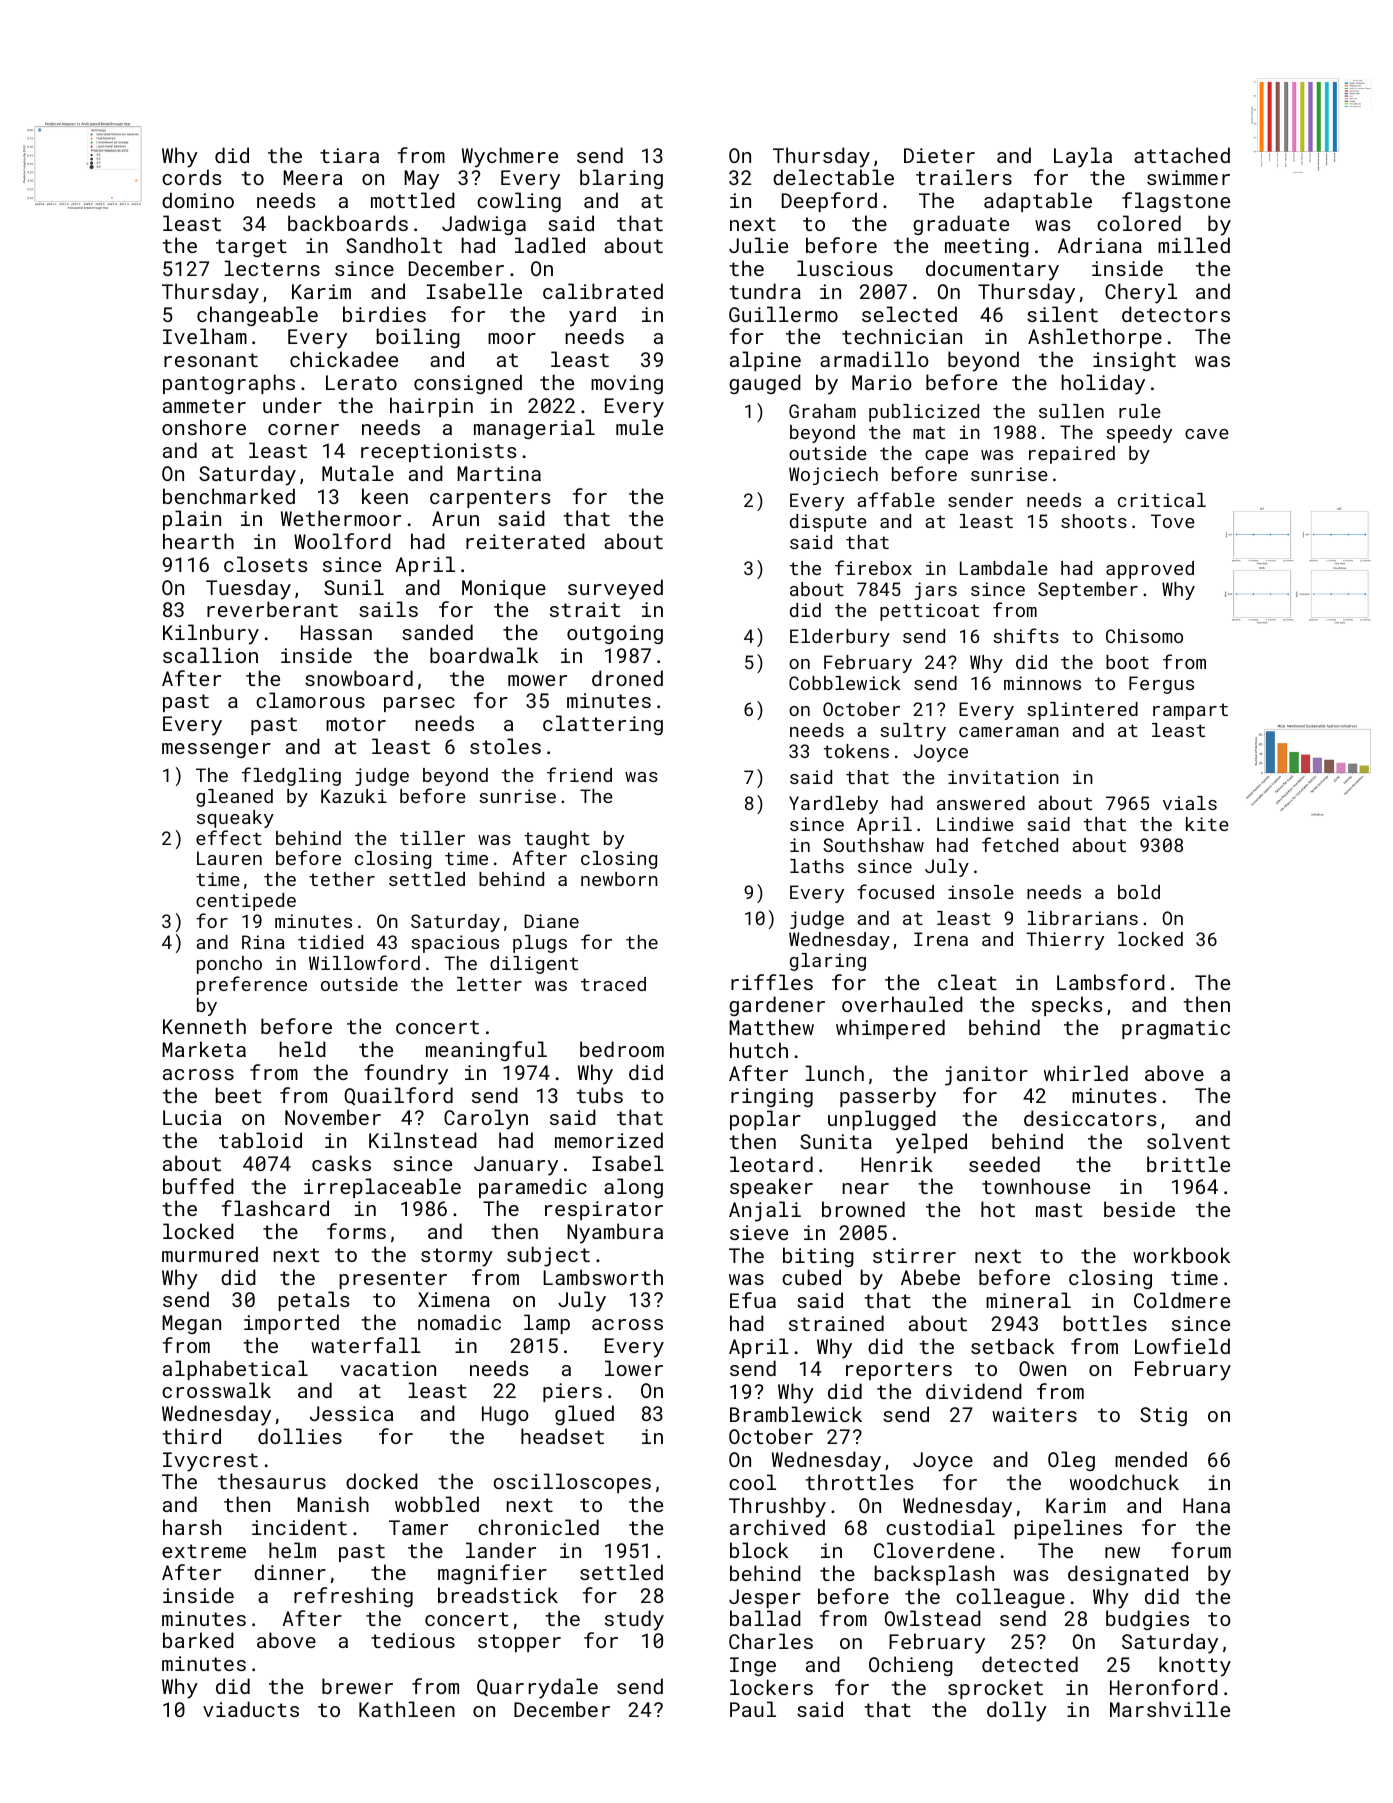 The width and height of the image is (1393, 1803). Describe the element at coordinates (621, 179) in the image. I see `blaring` at that location.
